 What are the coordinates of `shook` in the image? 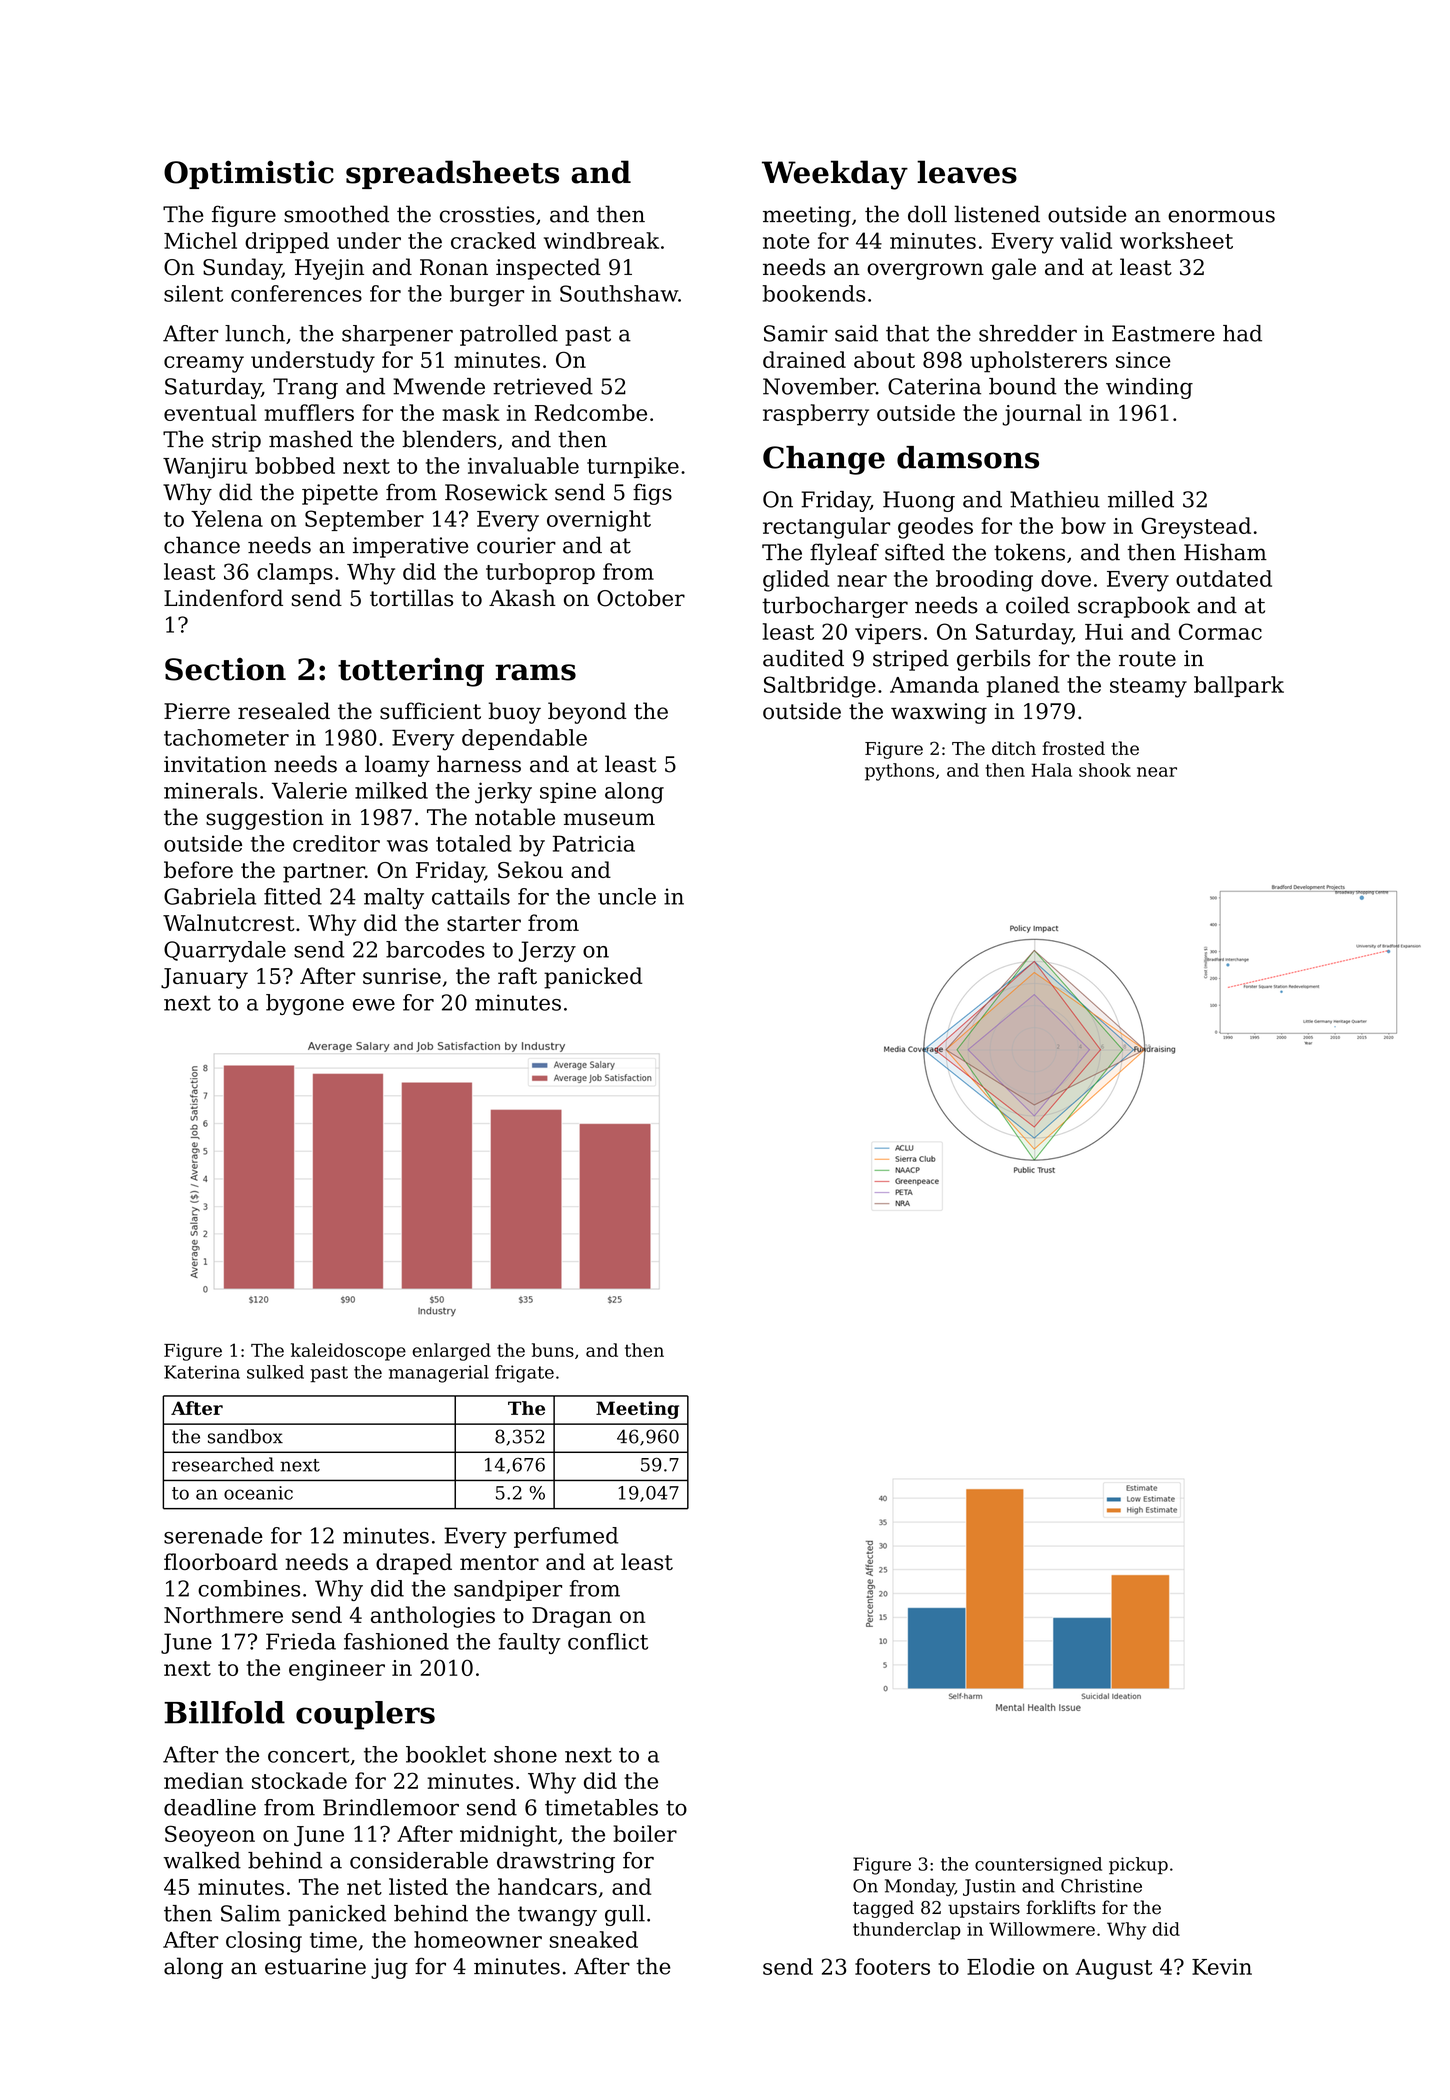 It's located at (1105, 770).
